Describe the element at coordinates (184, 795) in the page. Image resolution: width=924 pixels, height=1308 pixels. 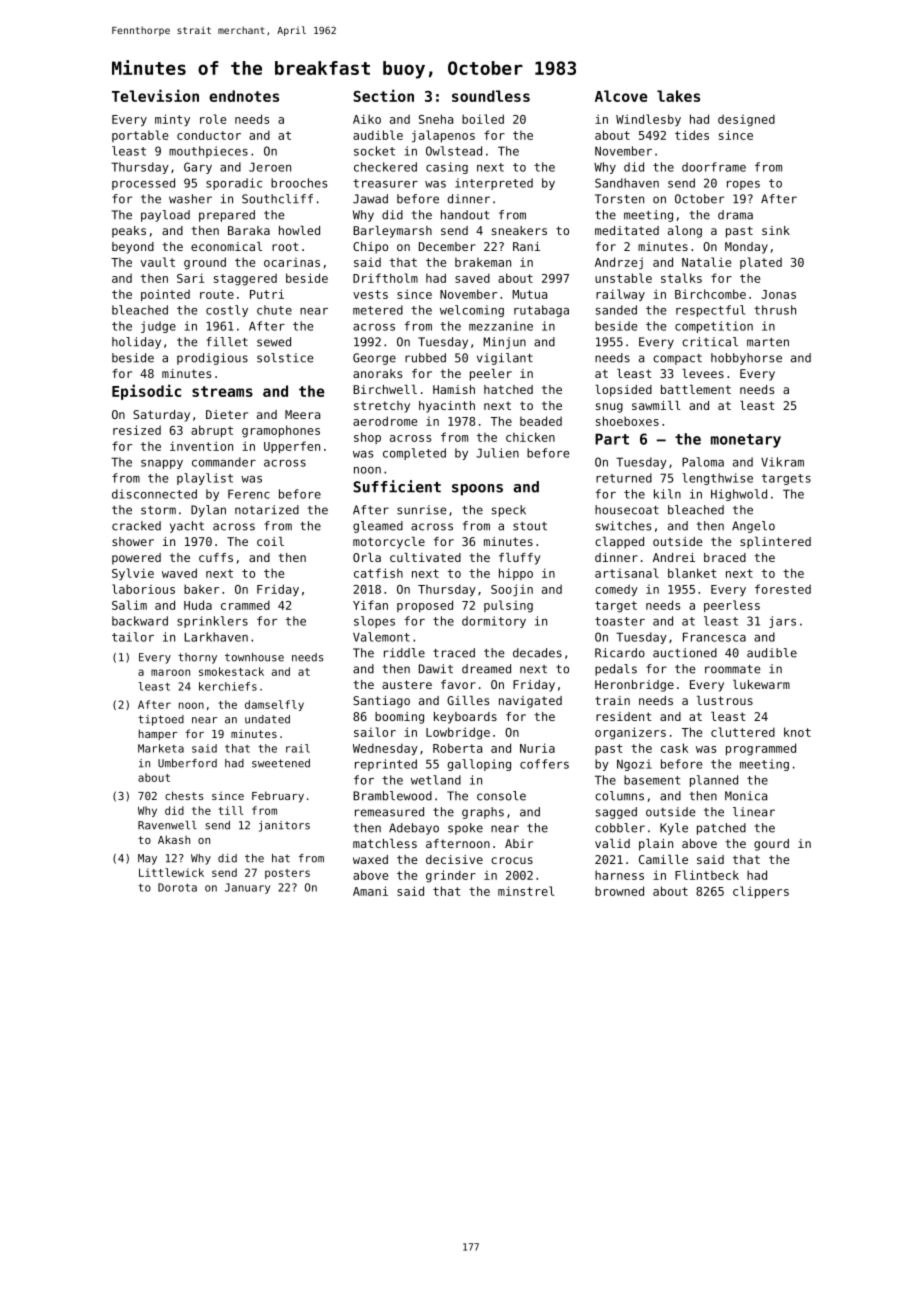
I see `chests` at that location.
